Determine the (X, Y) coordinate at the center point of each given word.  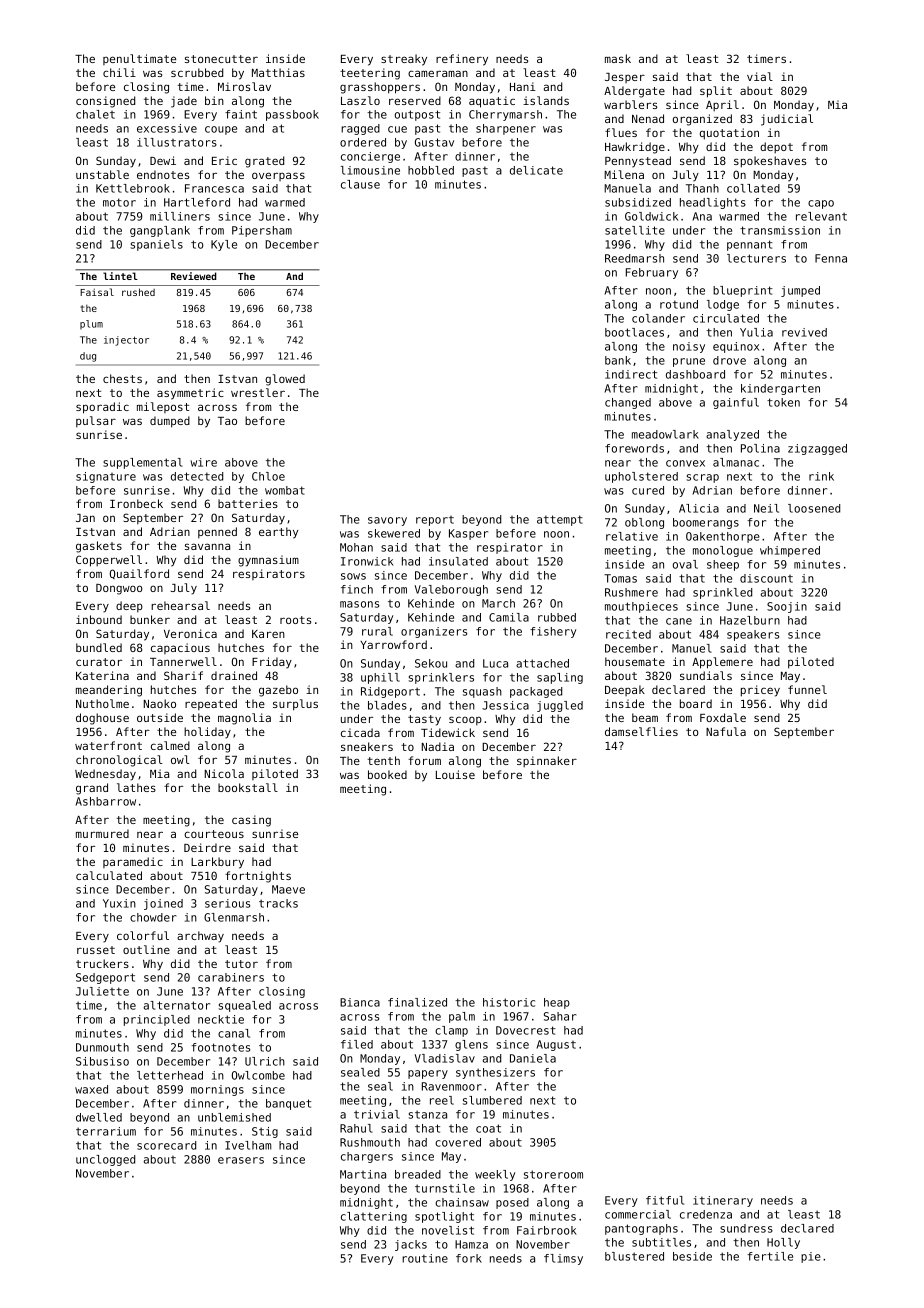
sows (353, 576)
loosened (814, 508)
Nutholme (102, 703)
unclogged (105, 1160)
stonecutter (221, 59)
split (716, 92)
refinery (462, 60)
